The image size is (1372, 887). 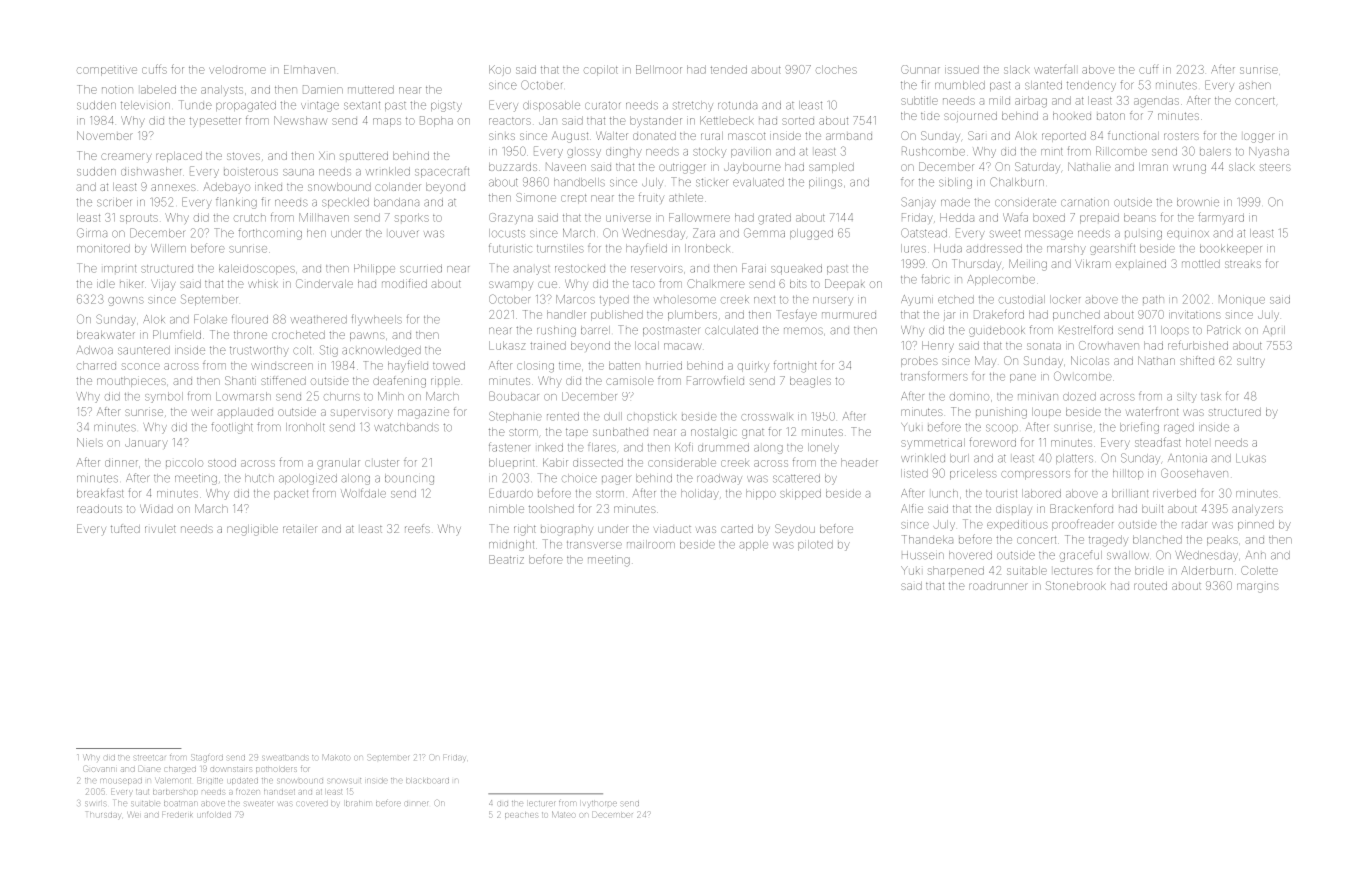 What do you see at coordinates (767, 416) in the page?
I see `crosswalk` at bounding box center [767, 416].
